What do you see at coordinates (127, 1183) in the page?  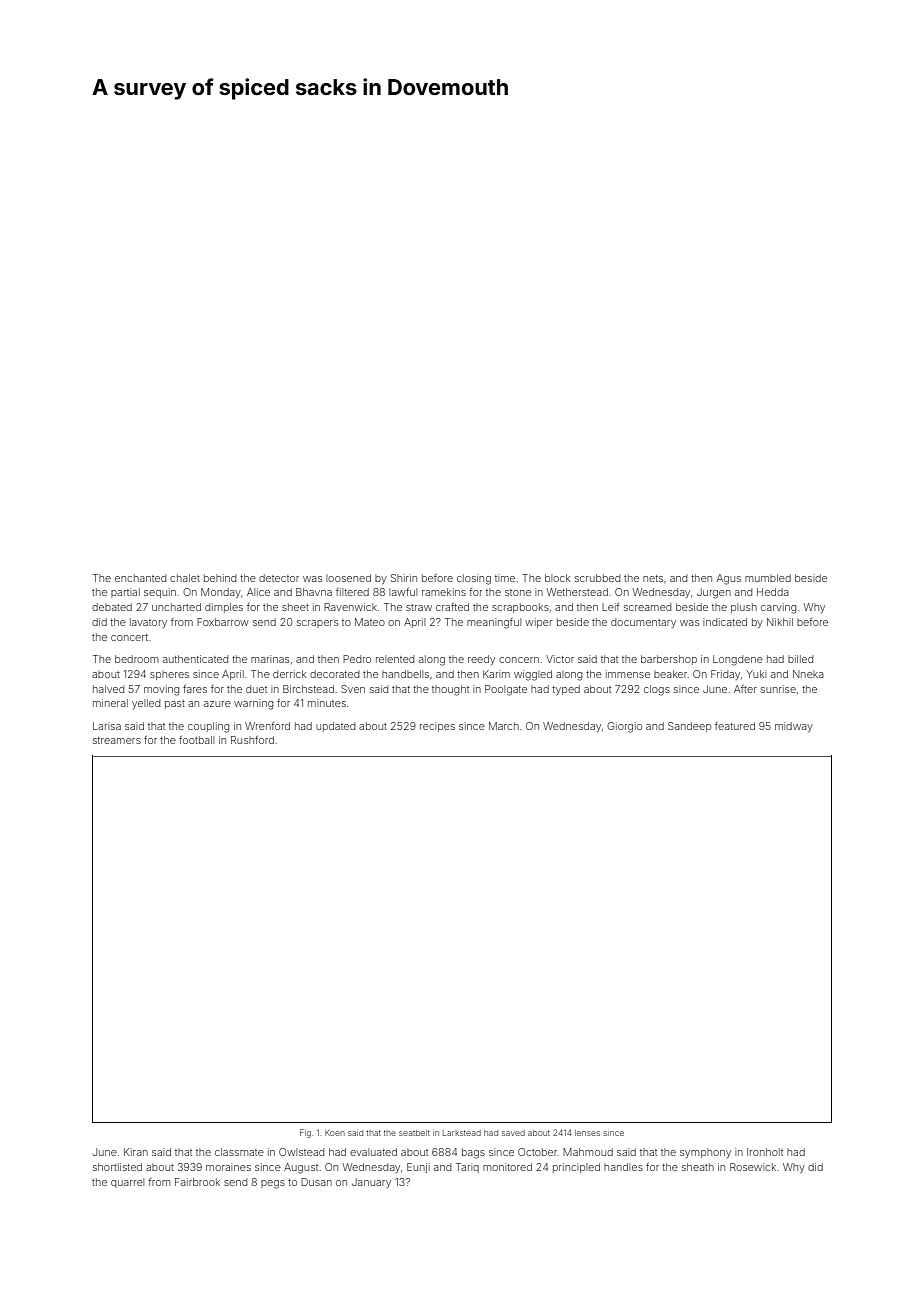 I see `quarrel` at bounding box center [127, 1183].
